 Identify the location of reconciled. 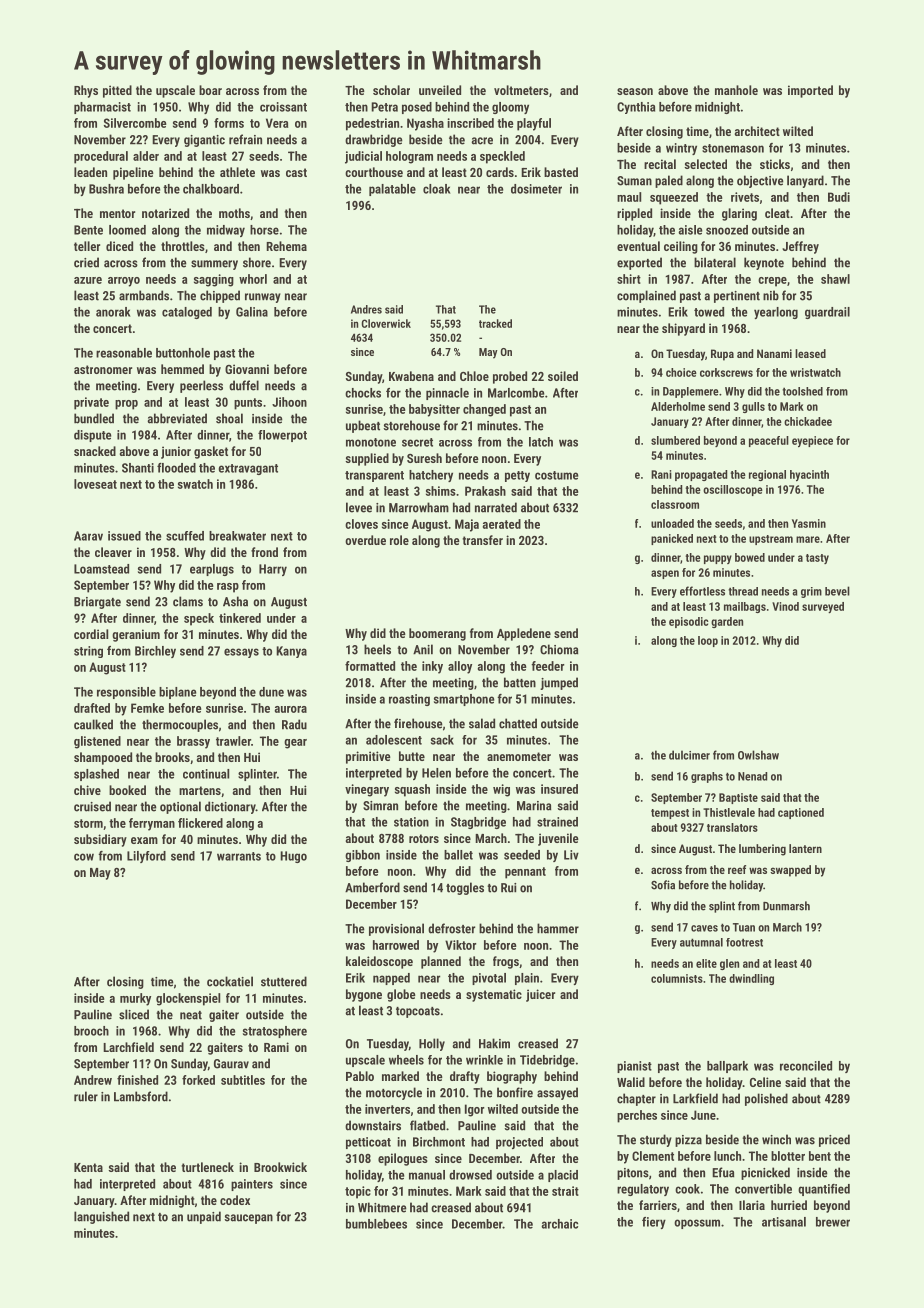
(806, 1066).
